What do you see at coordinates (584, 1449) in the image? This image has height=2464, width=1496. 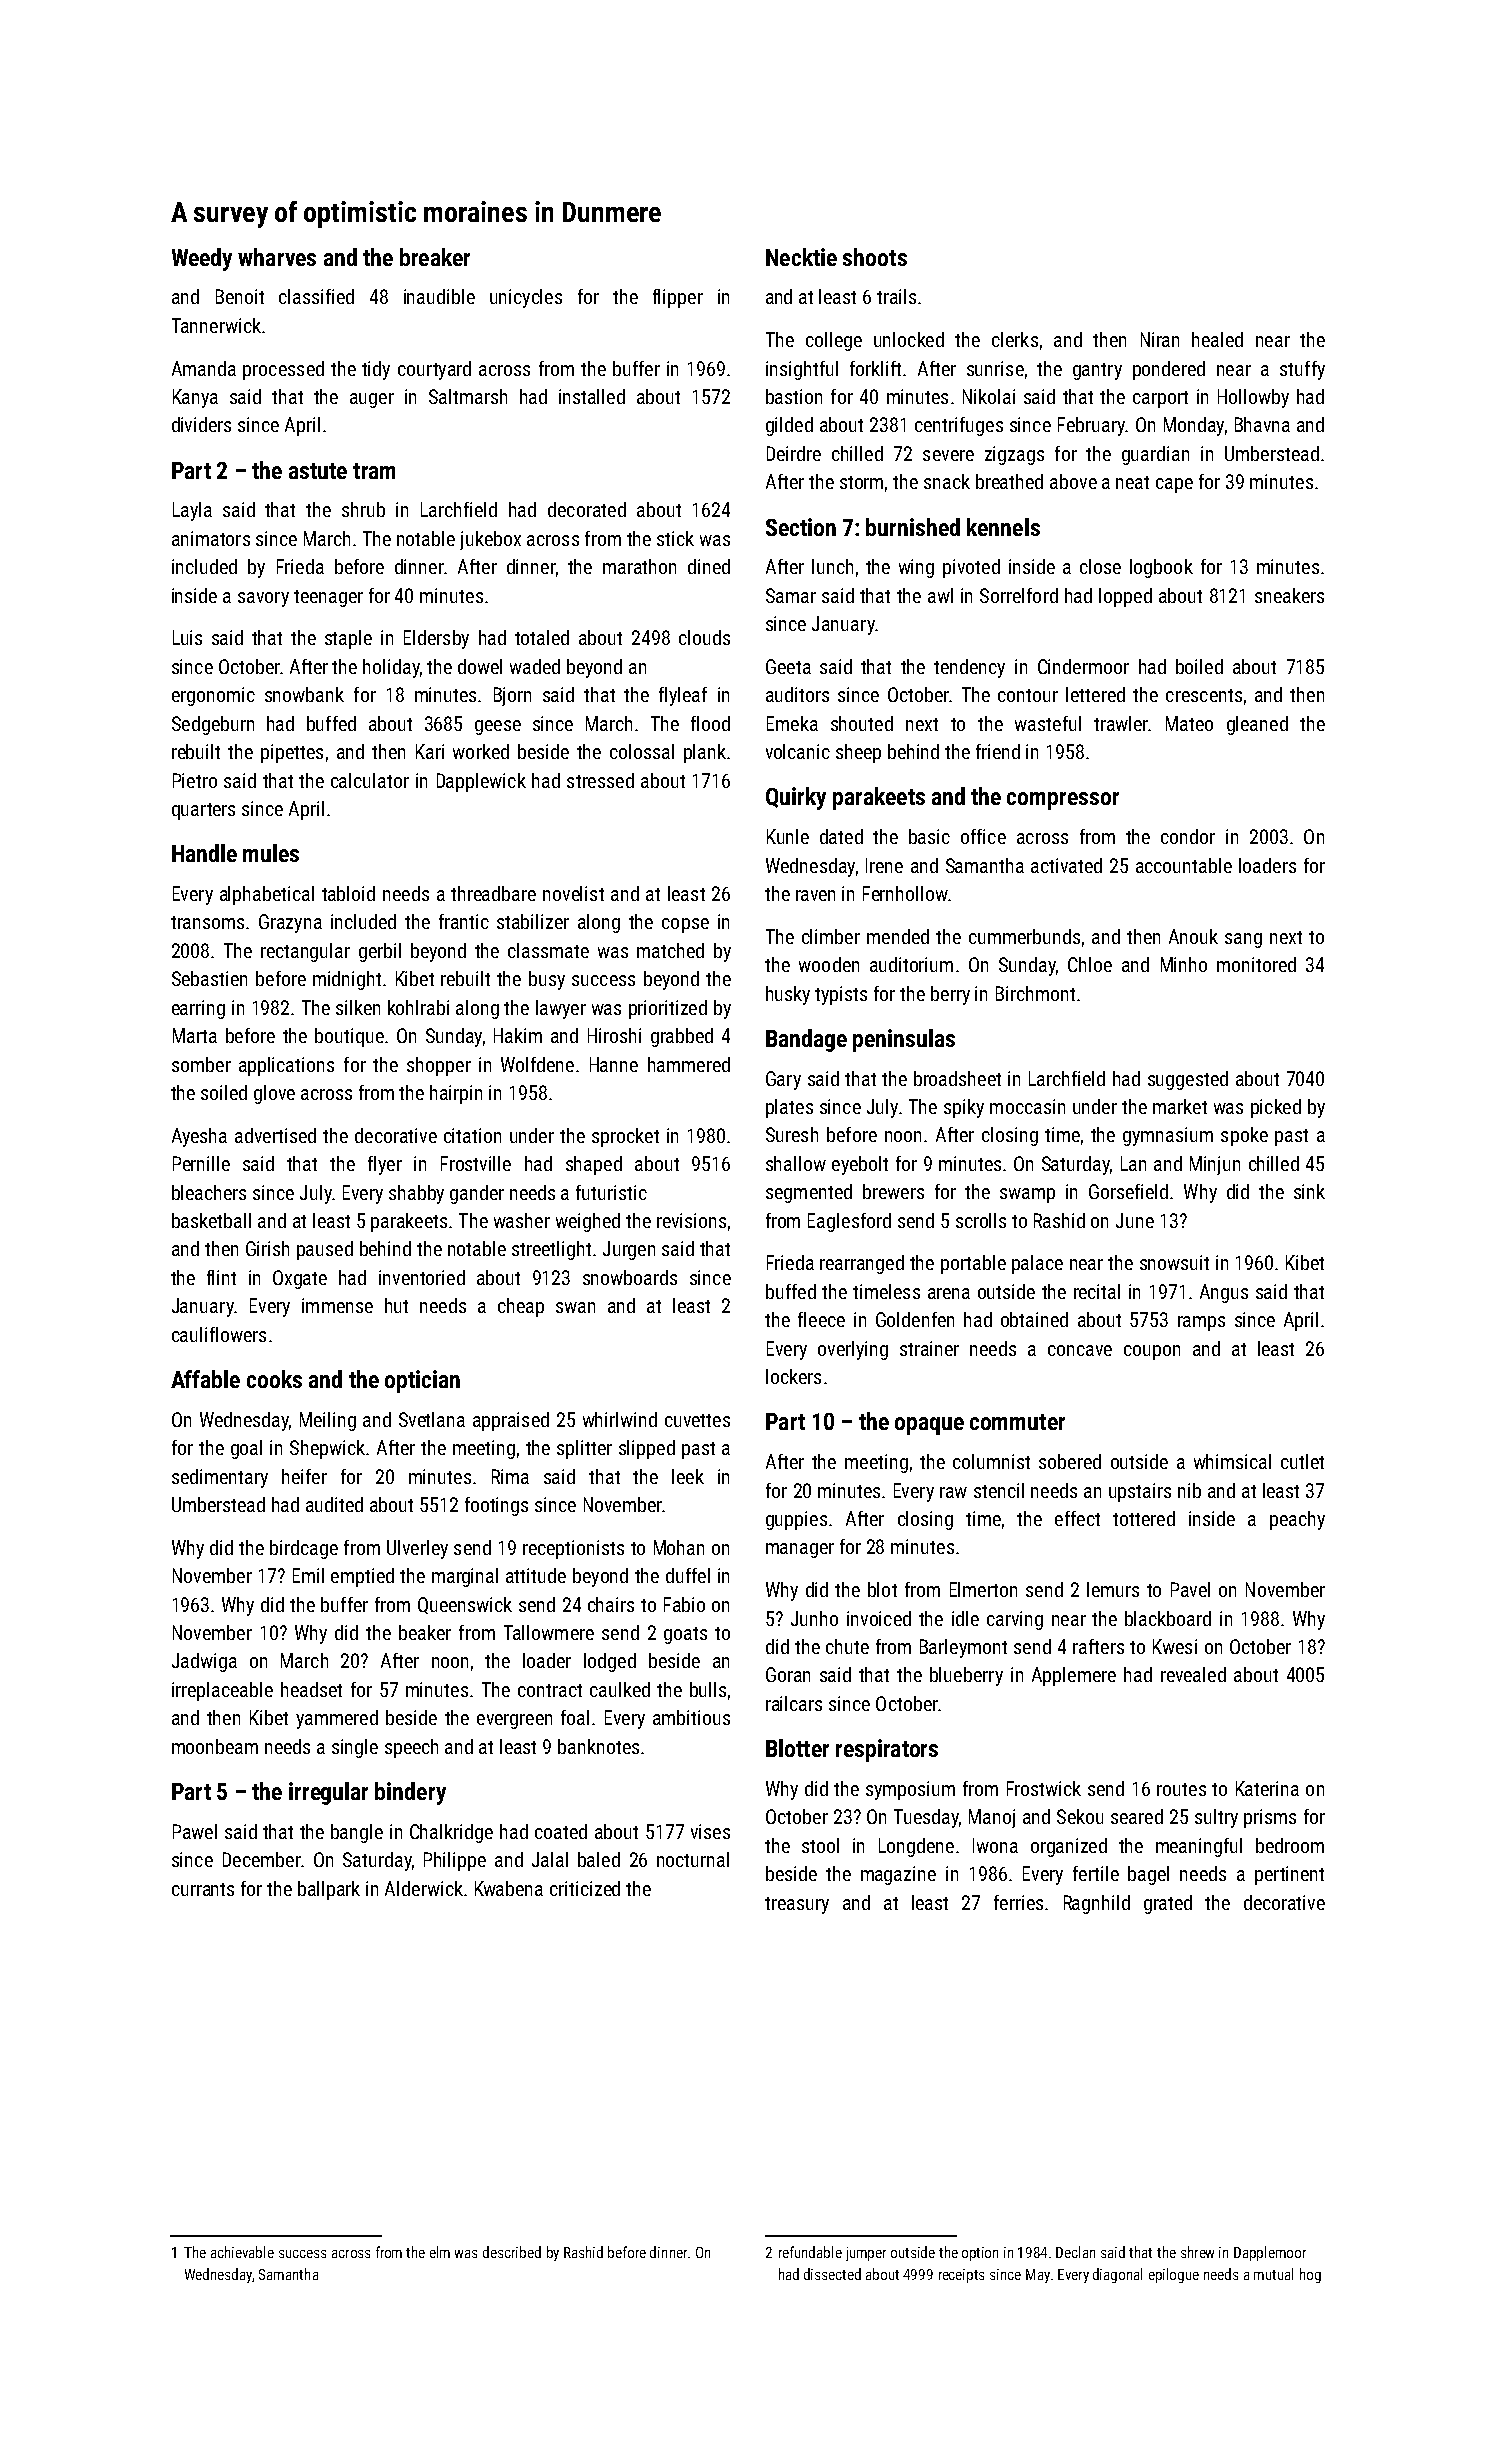 I see `splitter` at bounding box center [584, 1449].
